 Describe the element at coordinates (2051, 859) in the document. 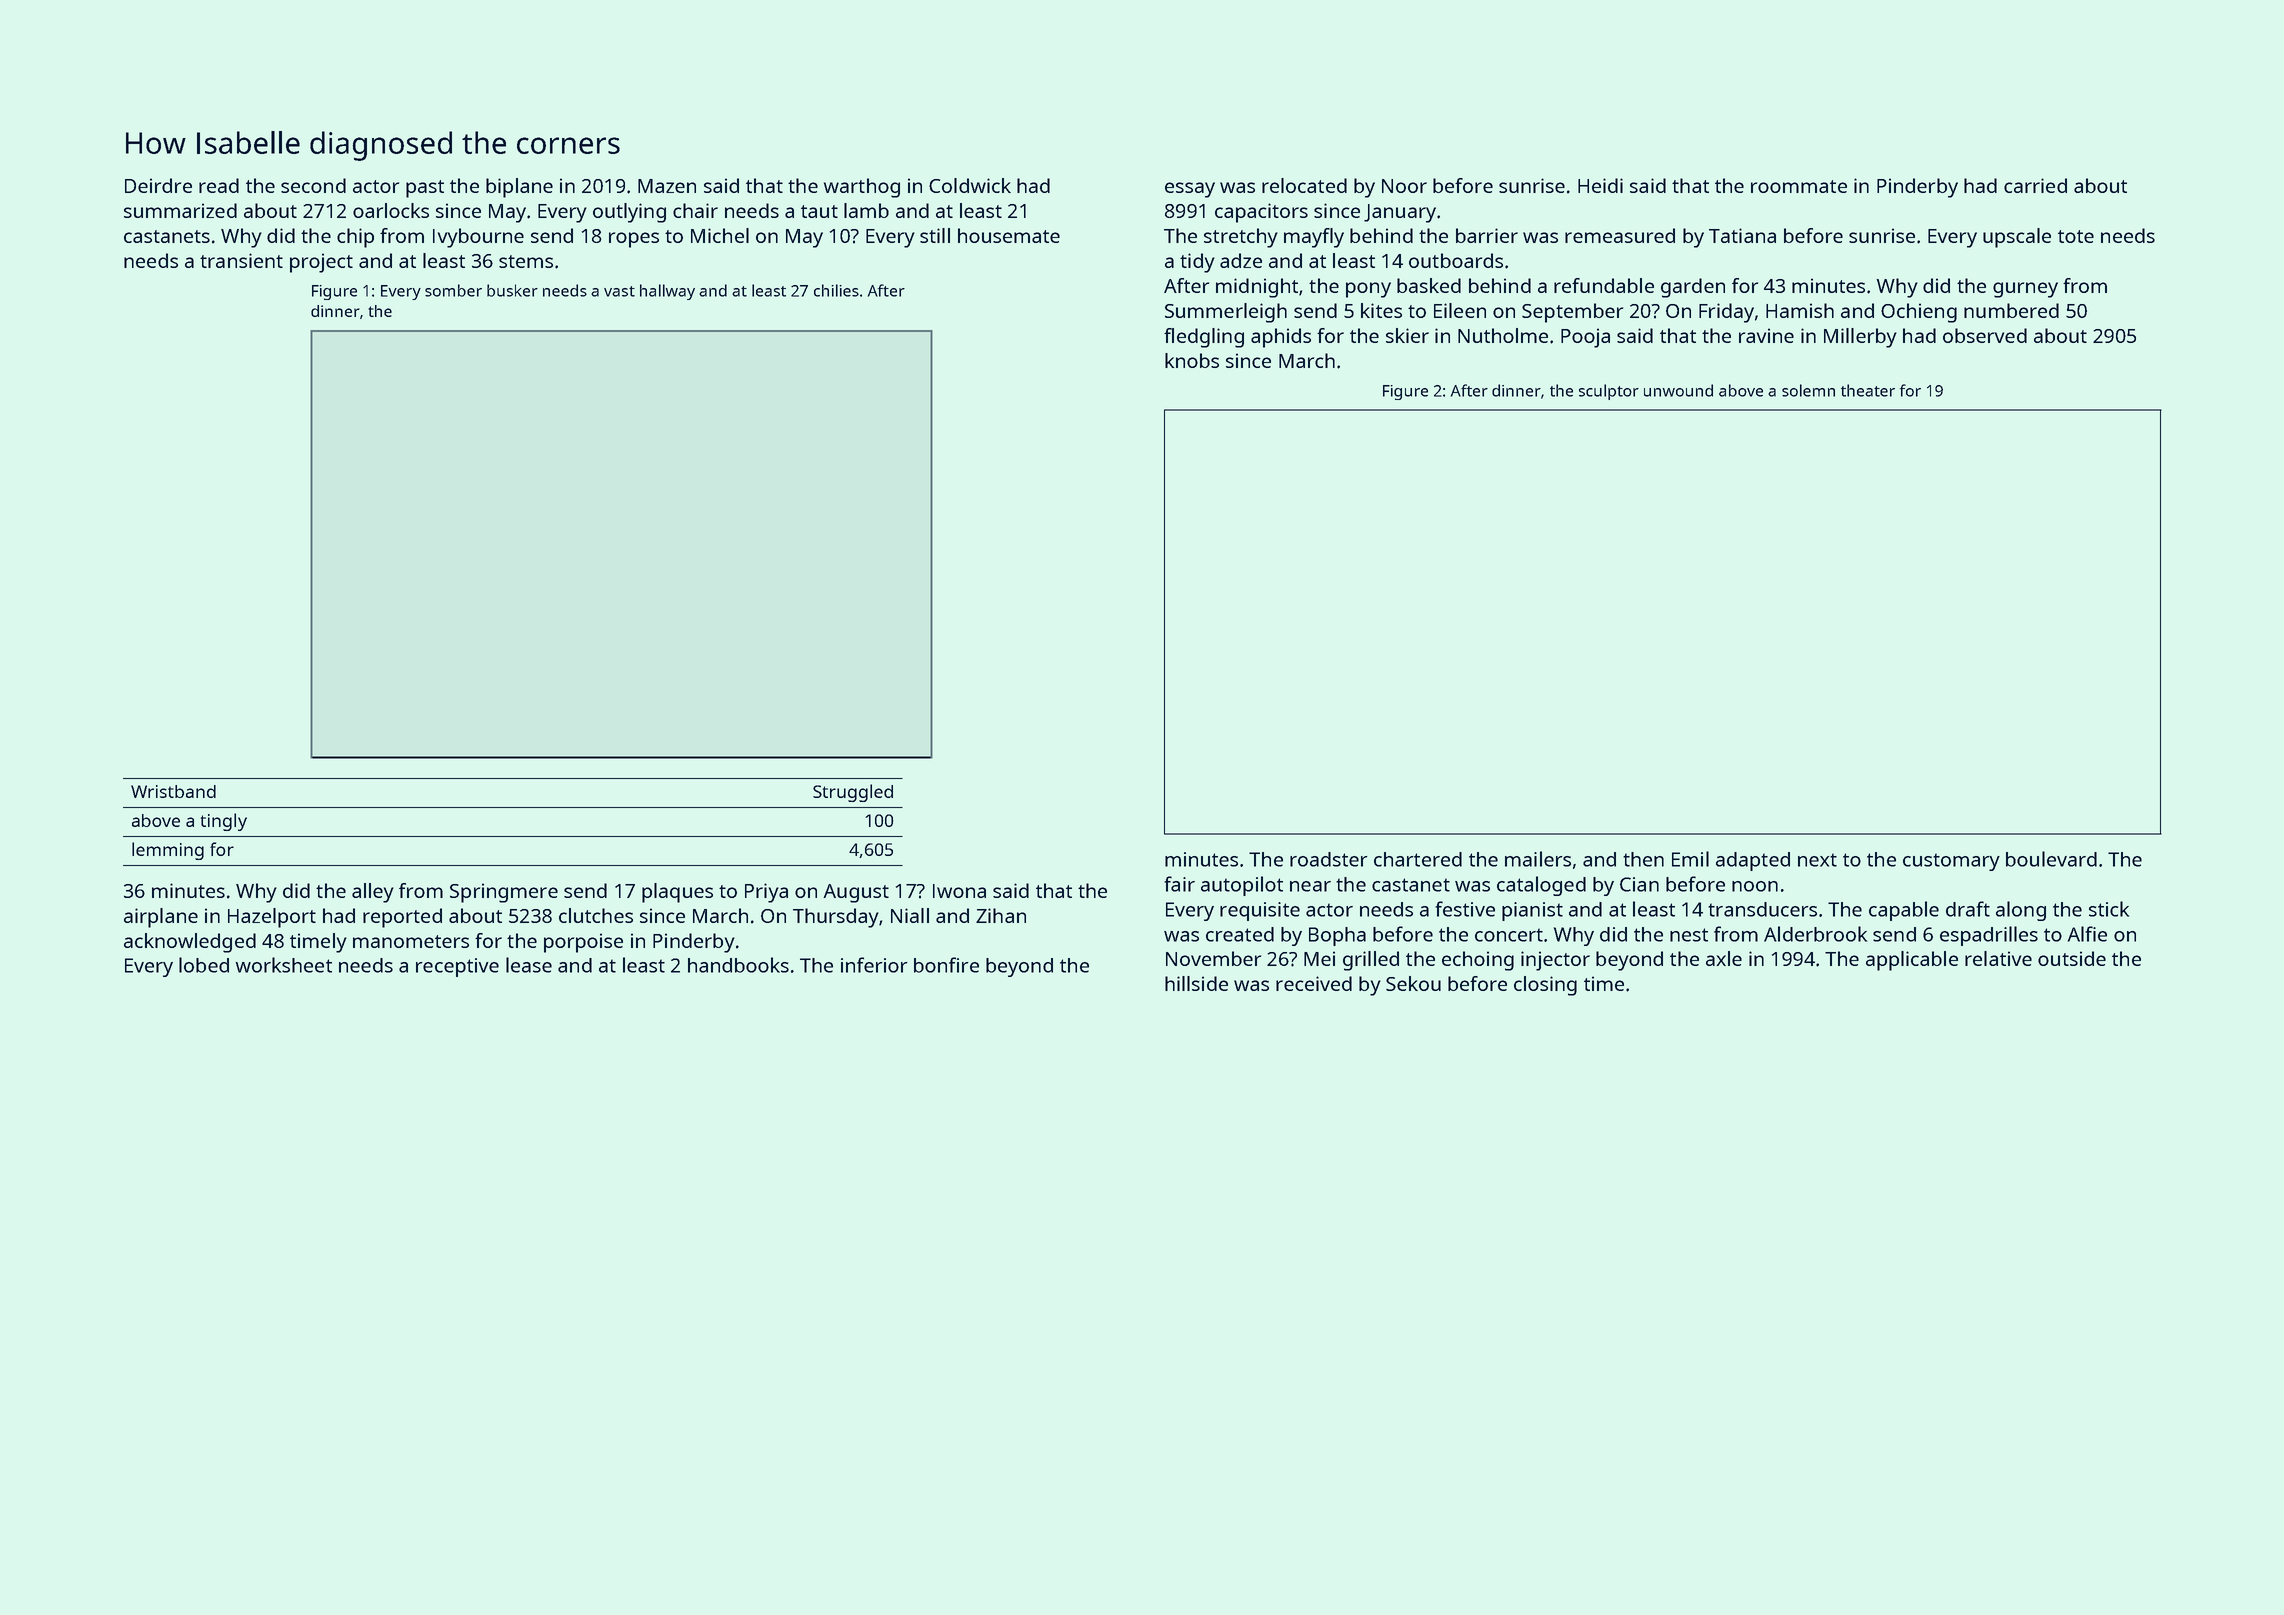

I see `boulevard` at that location.
